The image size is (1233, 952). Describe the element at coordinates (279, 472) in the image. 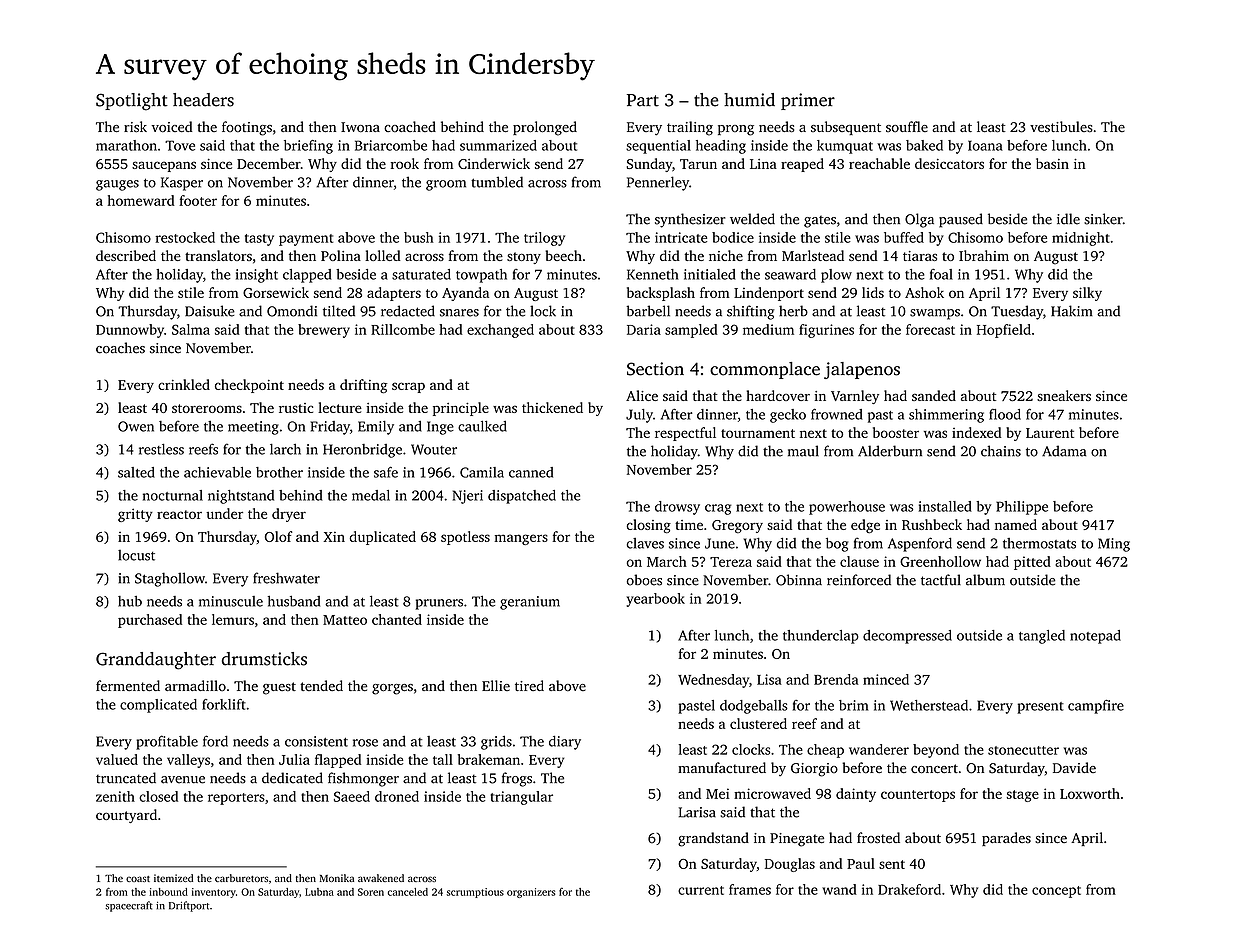

I see `brother` at that location.
